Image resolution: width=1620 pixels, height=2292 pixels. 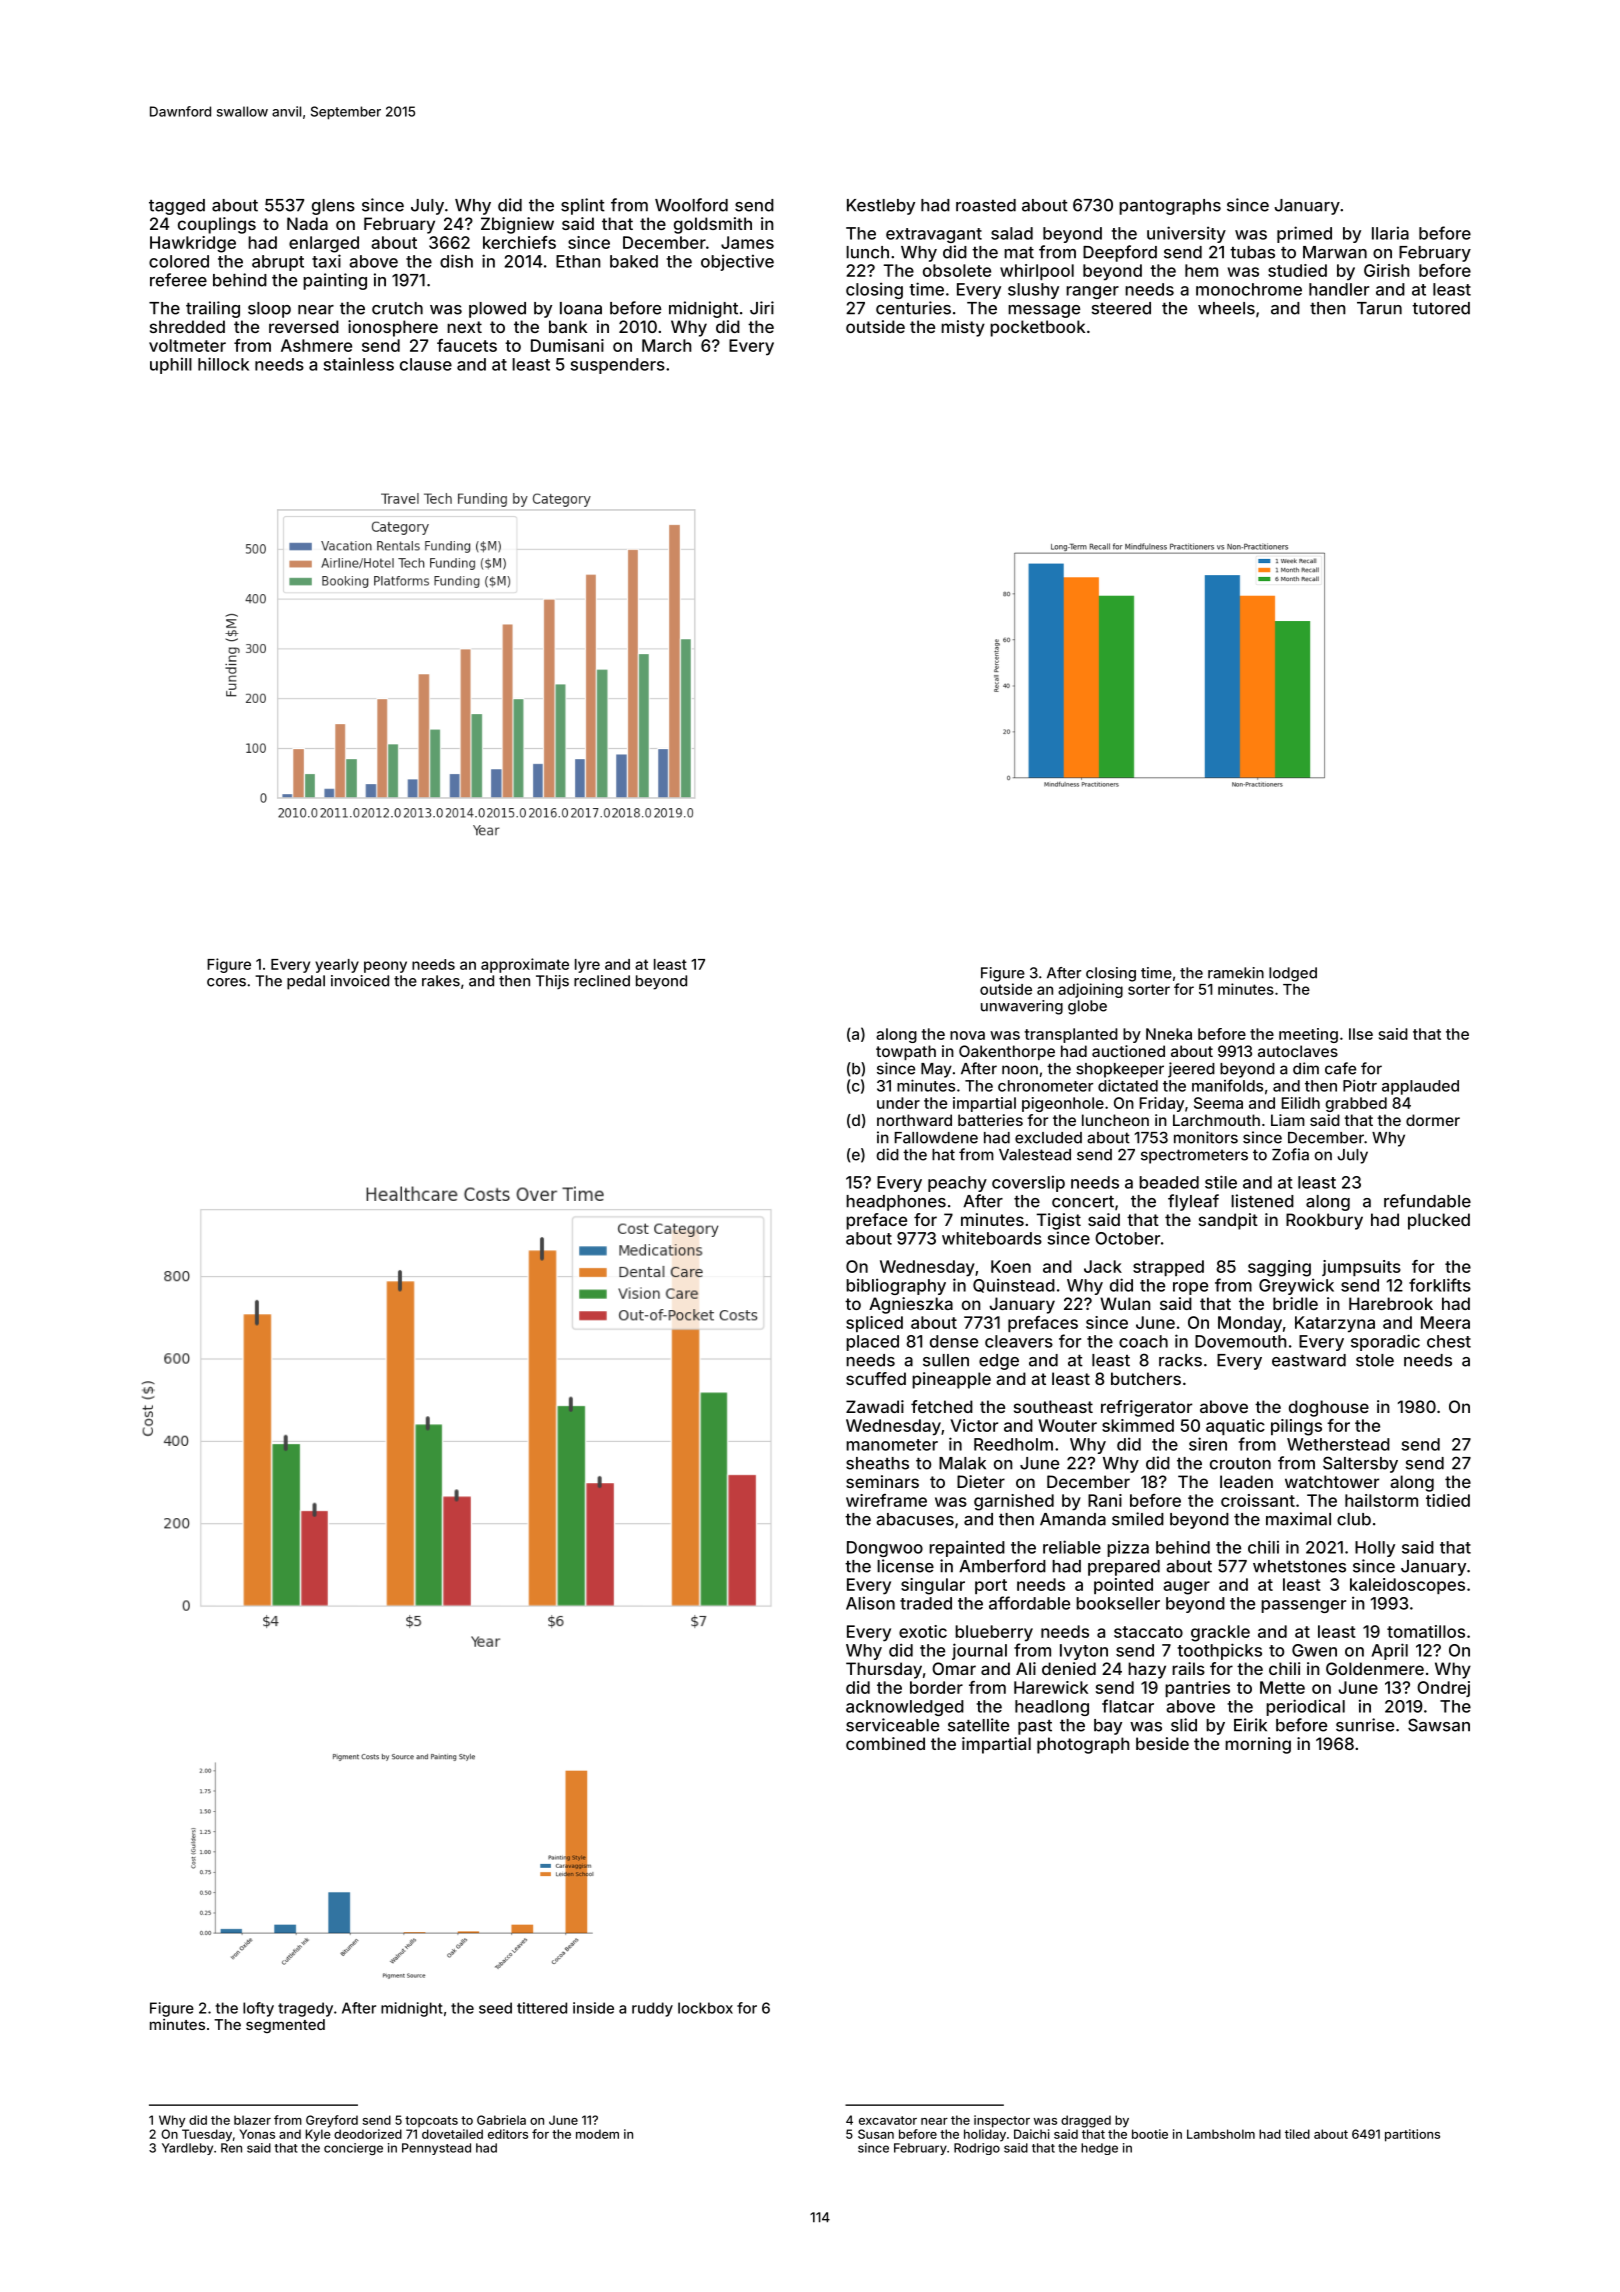 What do you see at coordinates (1121, 308) in the page?
I see `steered` at bounding box center [1121, 308].
